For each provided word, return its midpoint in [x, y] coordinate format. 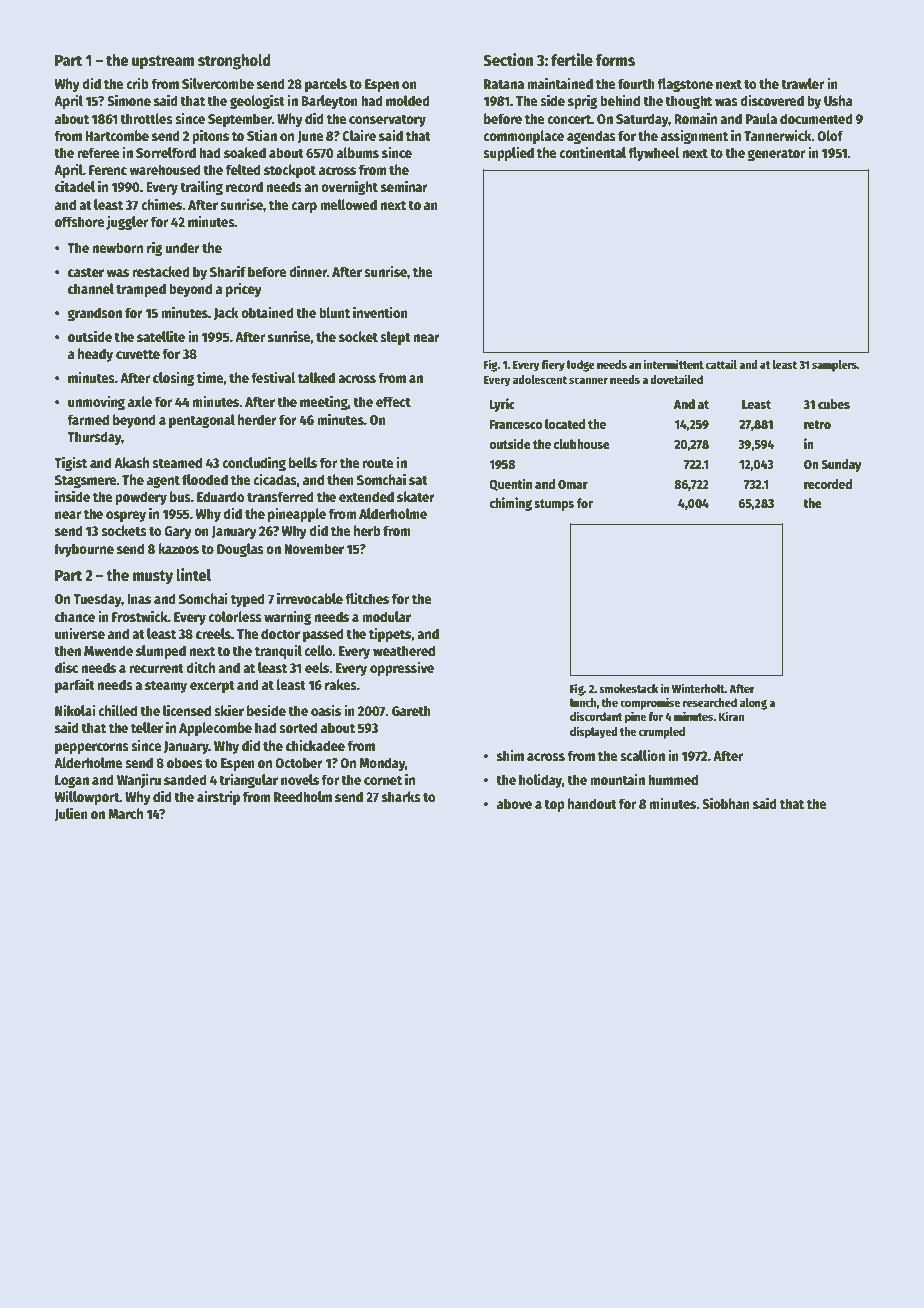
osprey [126, 516]
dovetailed [676, 379]
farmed [88, 419]
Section [508, 60]
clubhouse [582, 444]
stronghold [234, 62]
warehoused [165, 169]
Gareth [411, 710]
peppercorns [92, 748]
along [753, 704]
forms [615, 60]
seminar [404, 186]
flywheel [654, 154]
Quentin [510, 484]
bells [303, 462]
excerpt [212, 687]
